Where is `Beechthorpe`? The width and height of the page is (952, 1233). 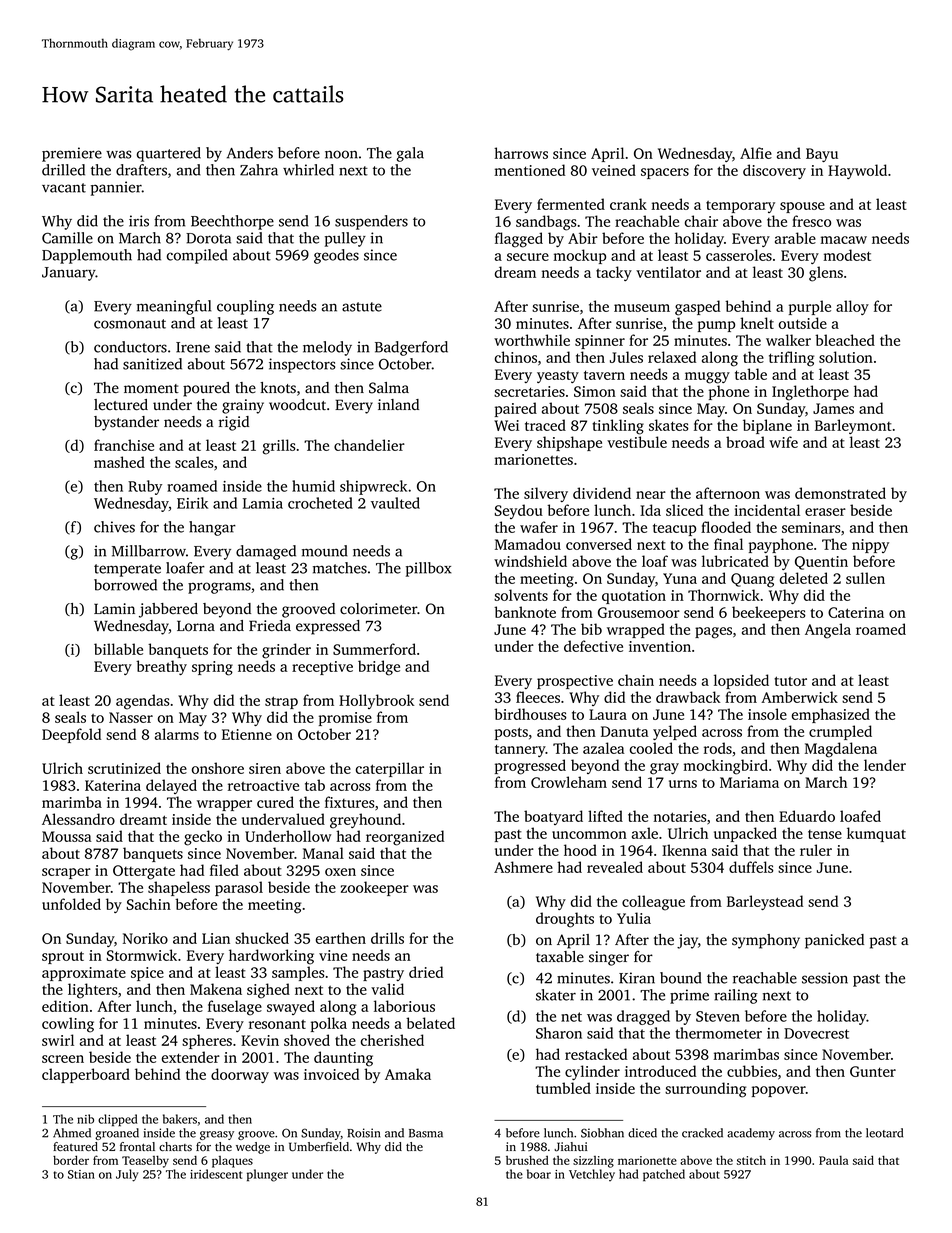
Beechthorpe is located at coordinates (232, 222).
